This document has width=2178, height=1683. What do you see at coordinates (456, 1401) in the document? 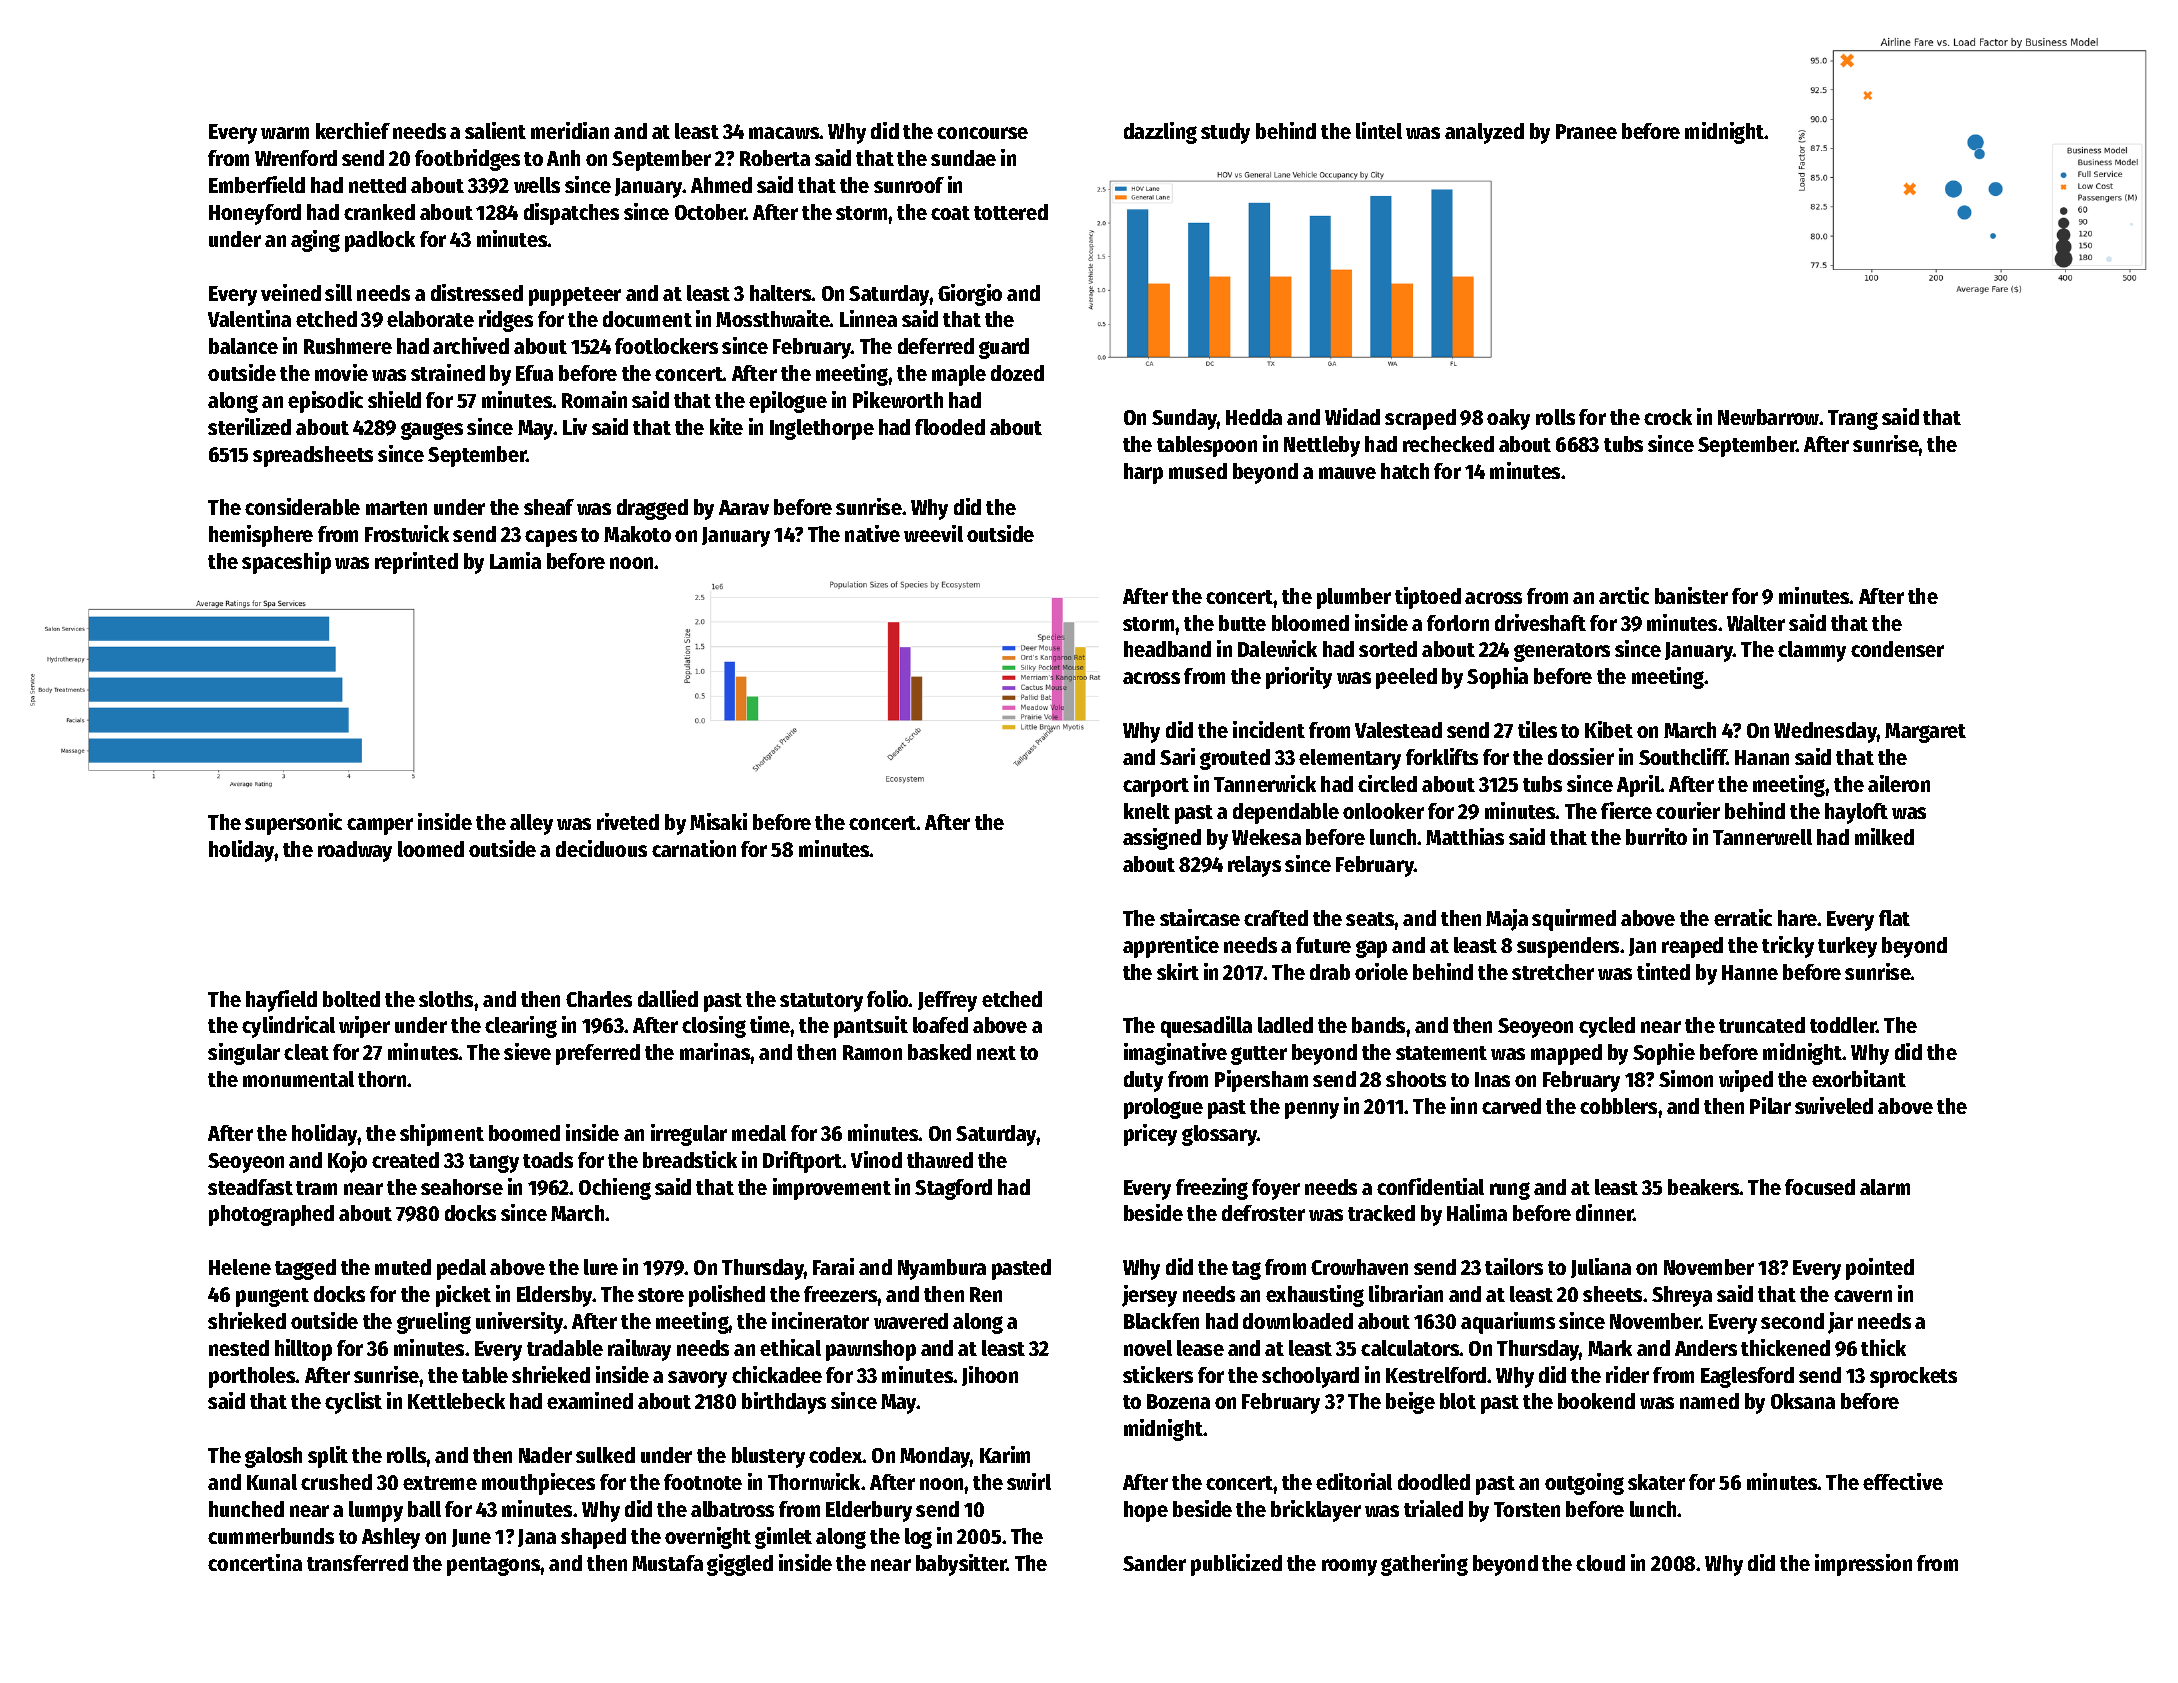
I see `Kettlebeck` at bounding box center [456, 1401].
